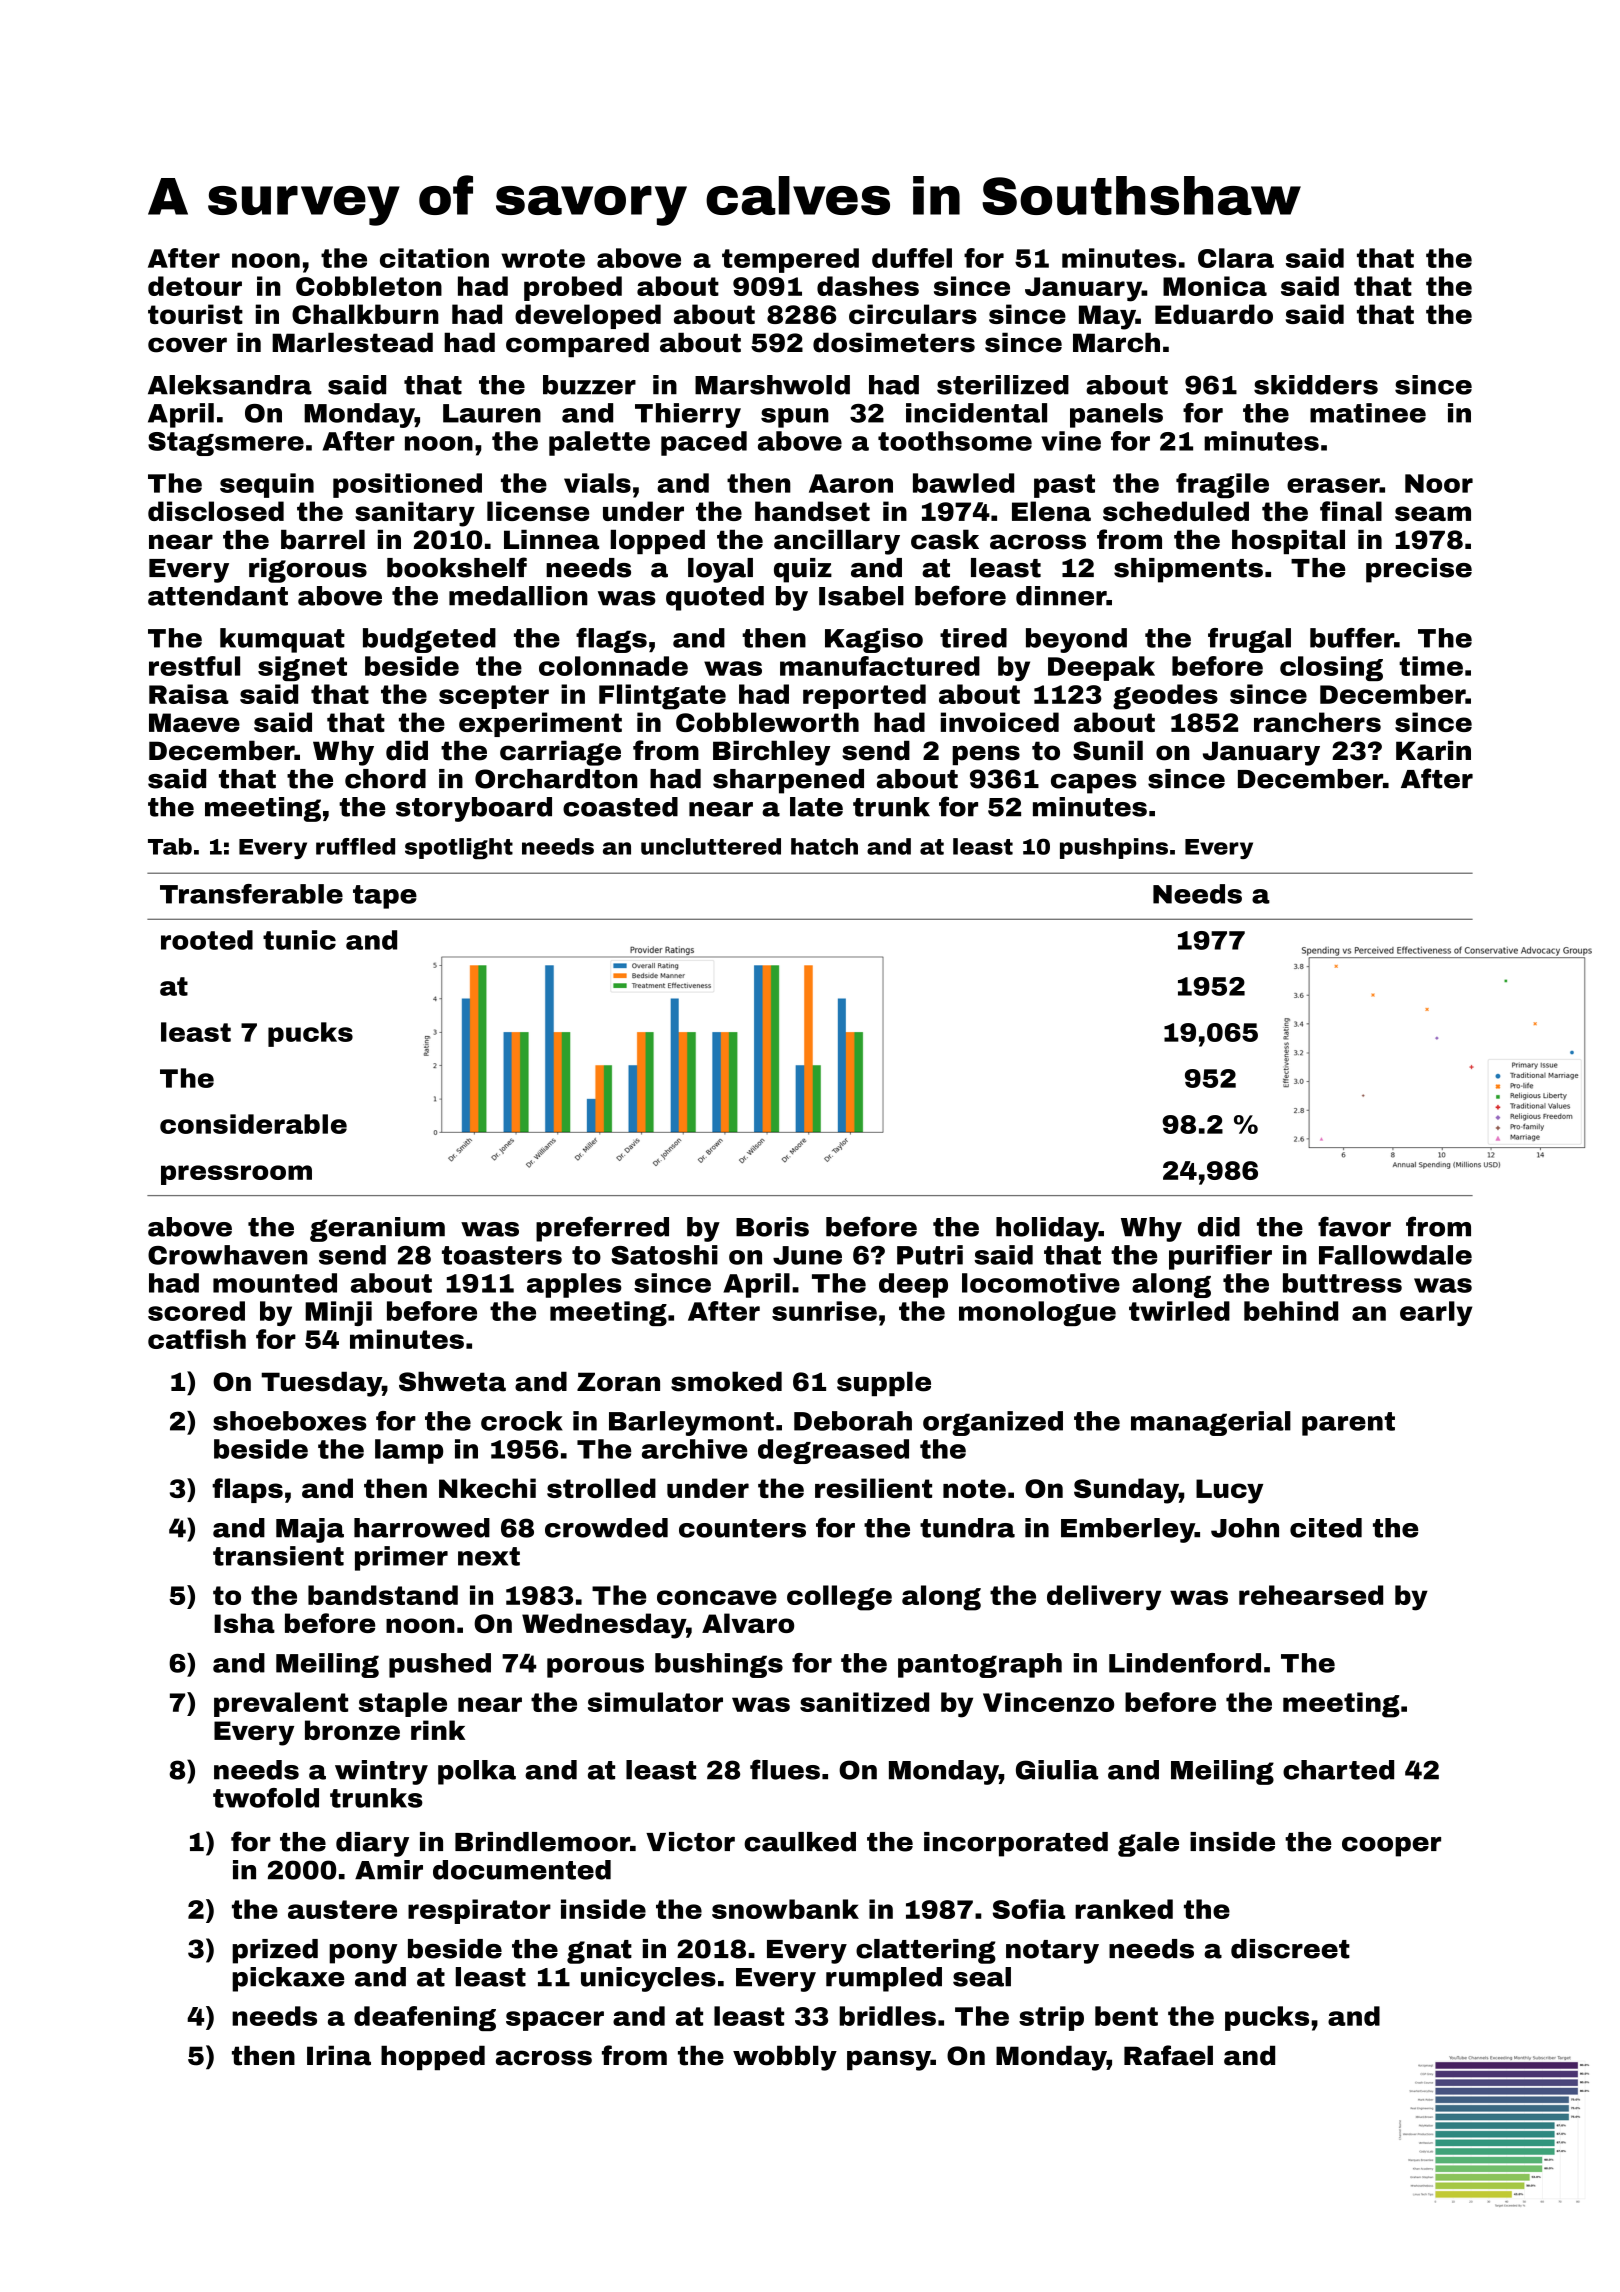 Image resolution: width=1620 pixels, height=2292 pixels. Describe the element at coordinates (377, 1229) in the screenshot. I see `geranium` at that location.
